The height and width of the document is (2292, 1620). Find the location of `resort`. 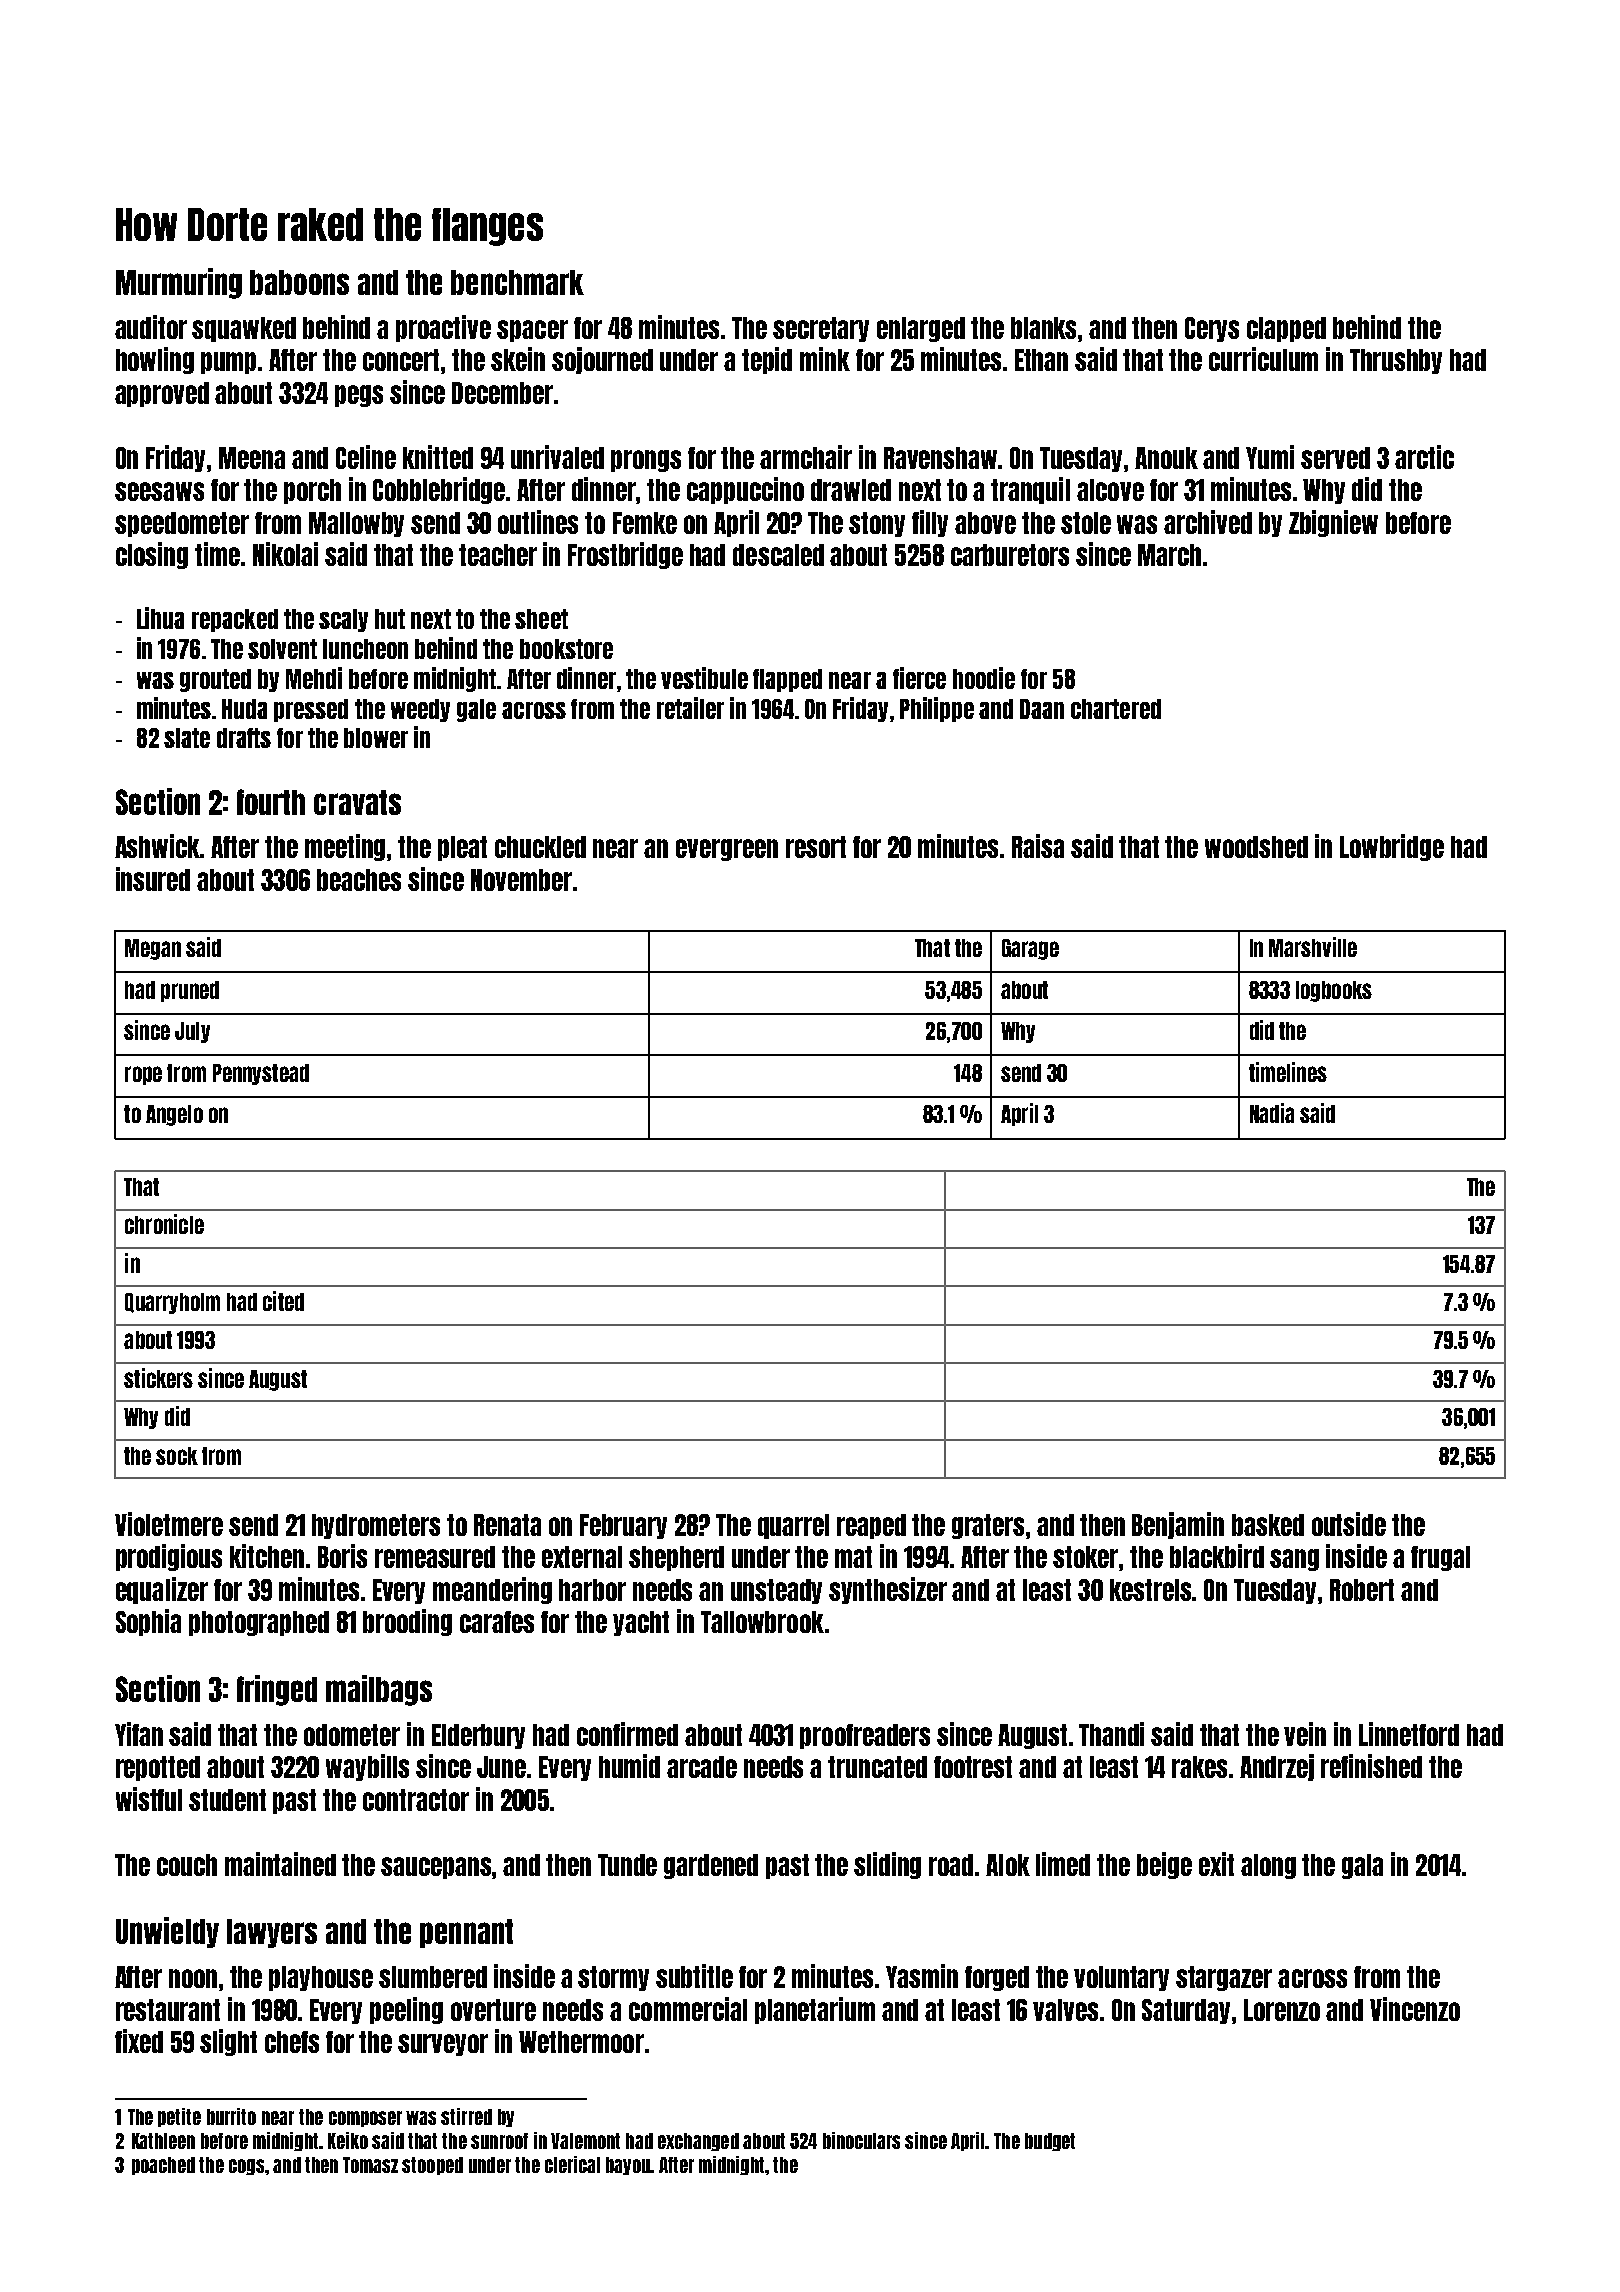

resort is located at coordinates (816, 847).
